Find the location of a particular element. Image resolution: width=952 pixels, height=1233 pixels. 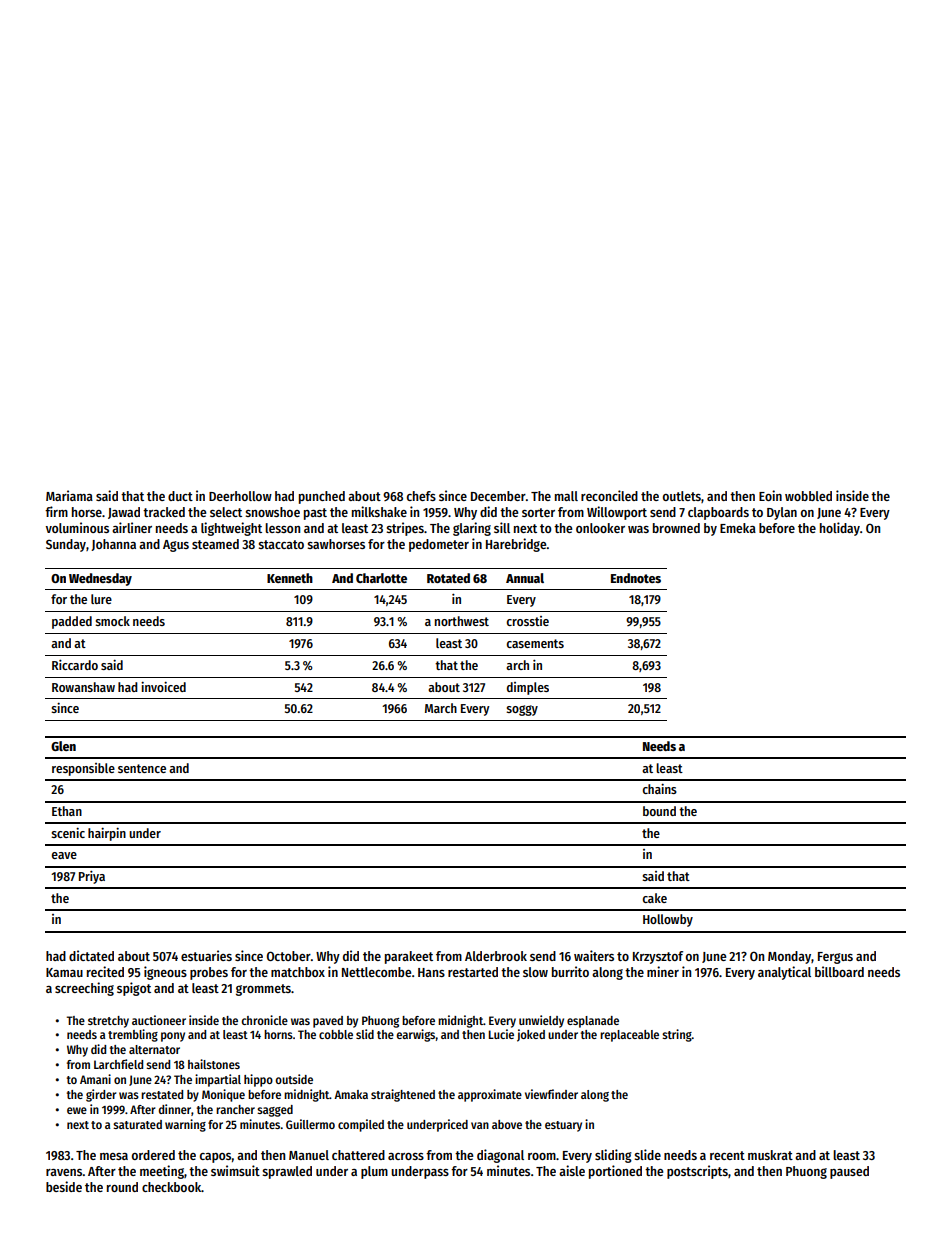

Priya is located at coordinates (92, 877).
